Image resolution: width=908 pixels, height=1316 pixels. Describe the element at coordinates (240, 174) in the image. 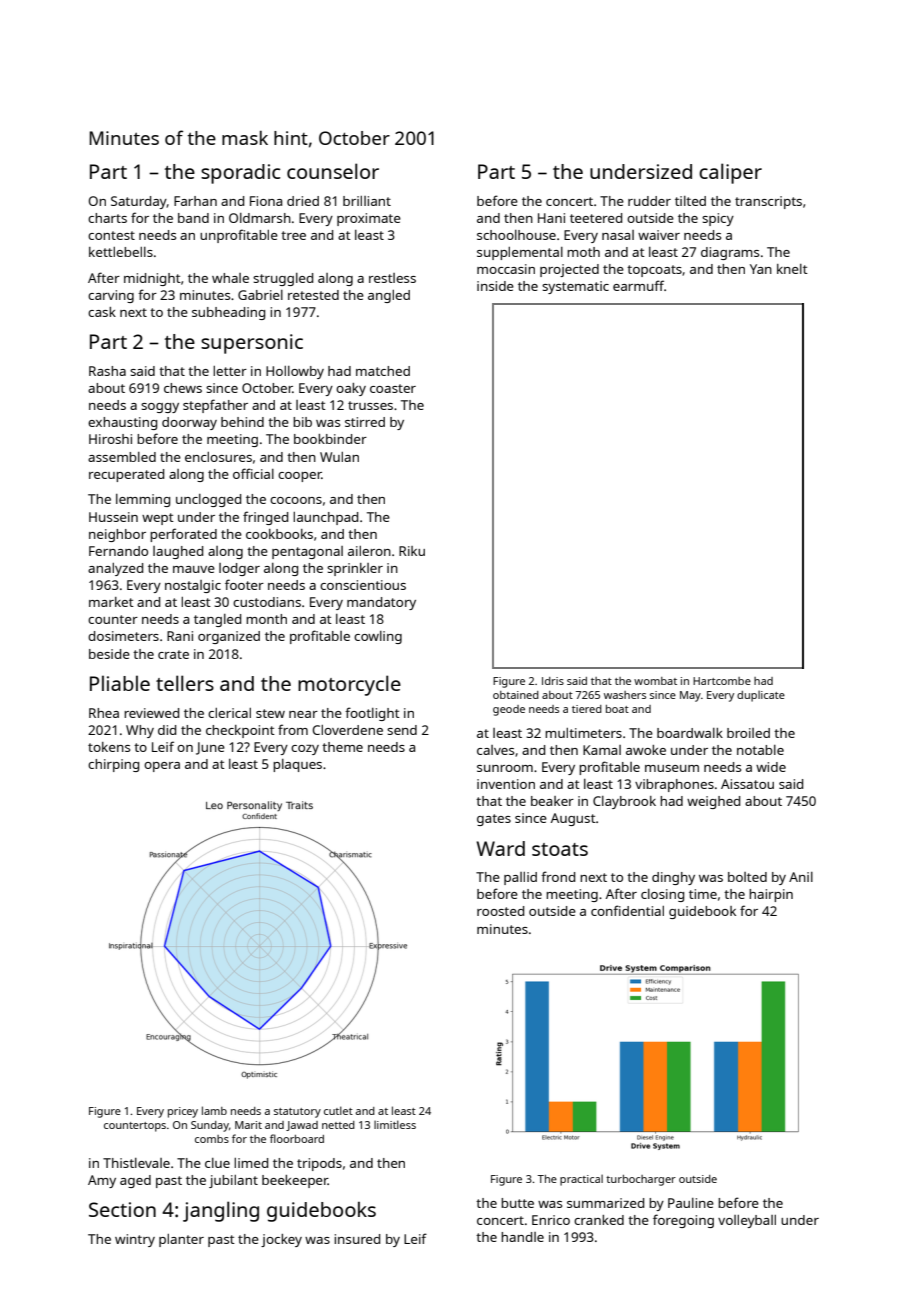

I see `sporadic` at that location.
